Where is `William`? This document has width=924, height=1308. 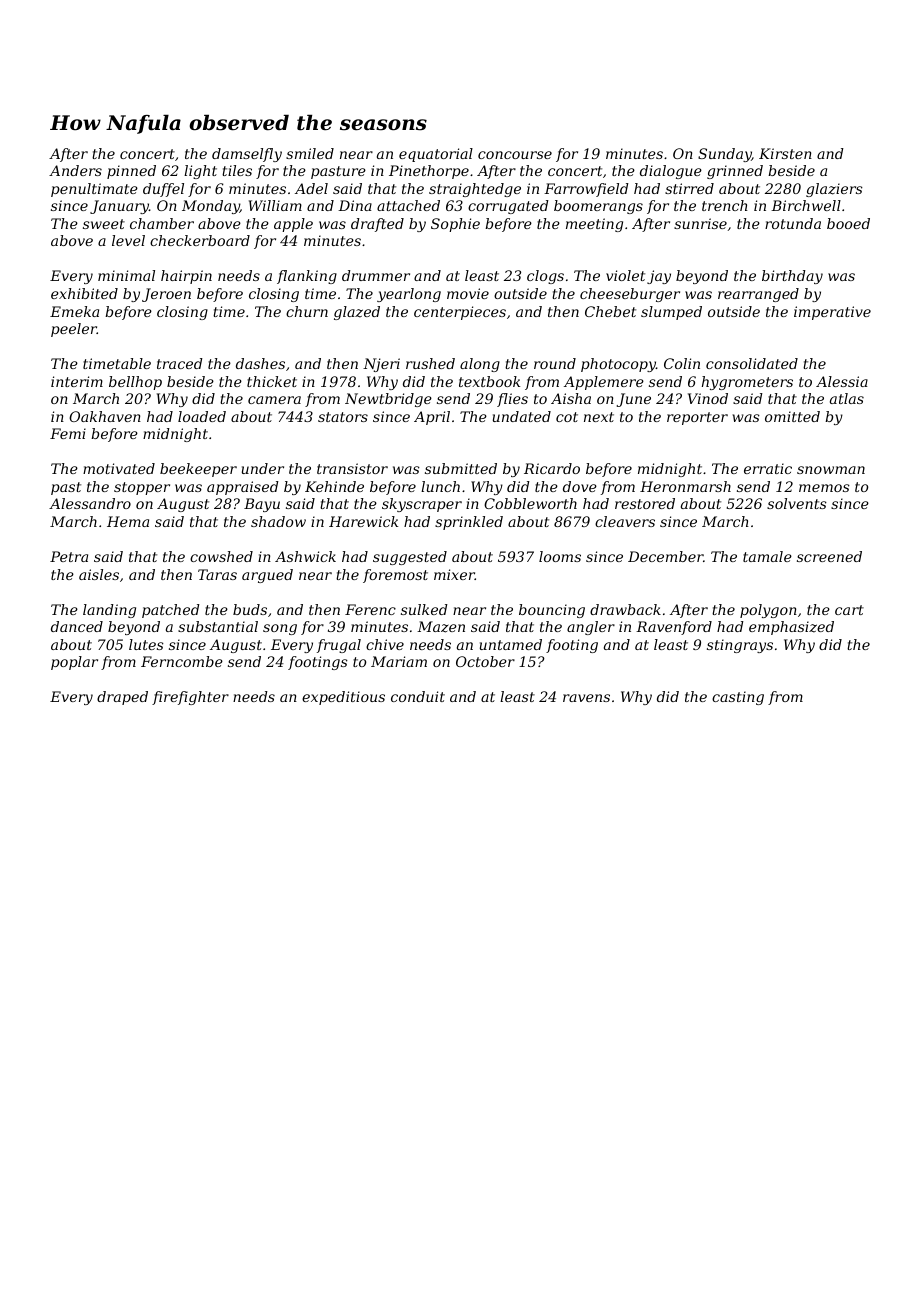 William is located at coordinates (275, 205).
